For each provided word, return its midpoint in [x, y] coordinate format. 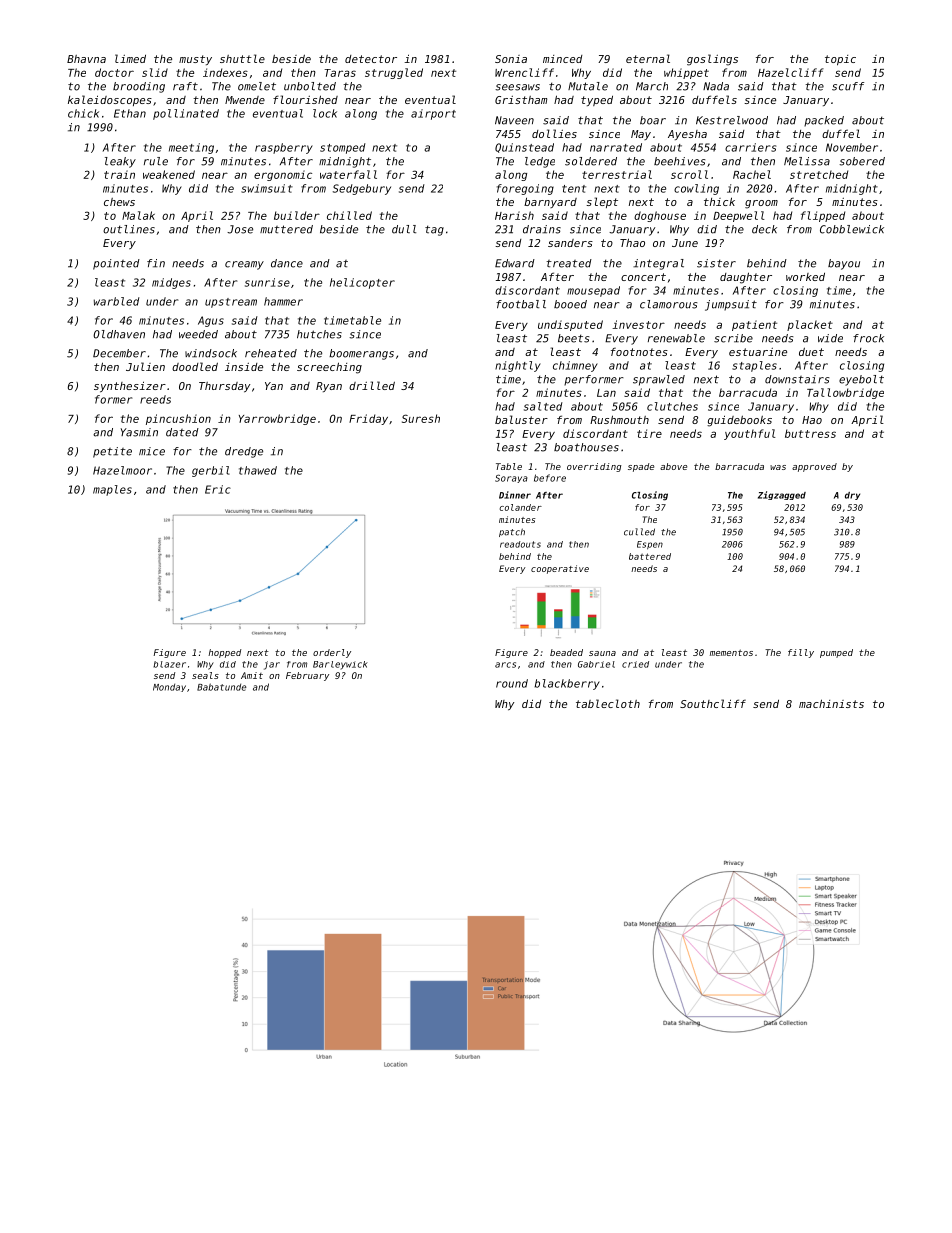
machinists [831, 703]
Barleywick [340, 665]
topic [840, 60]
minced [563, 59]
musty [195, 60]
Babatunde [221, 687]
